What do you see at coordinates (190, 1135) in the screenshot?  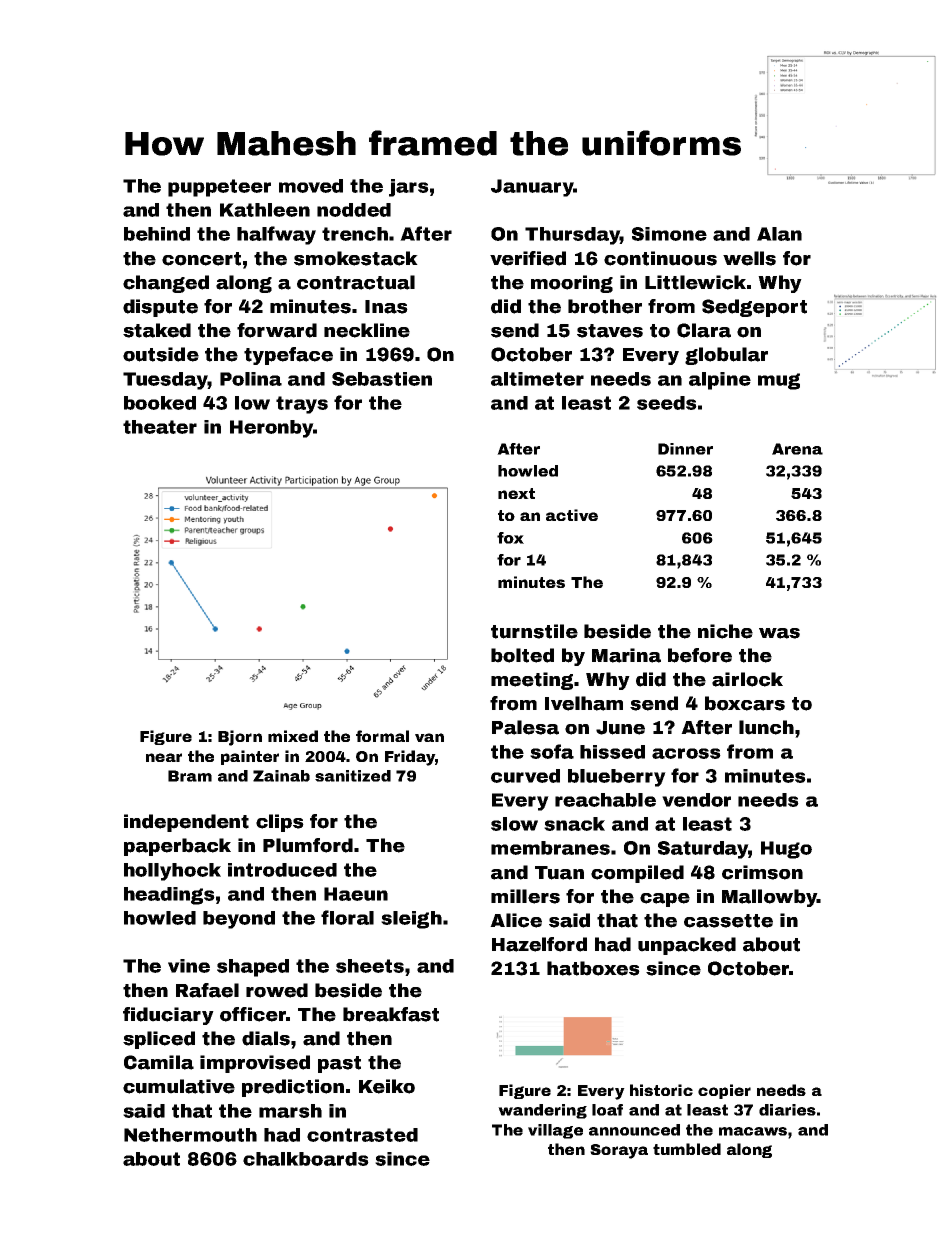 I see `Nethermouth` at bounding box center [190, 1135].
